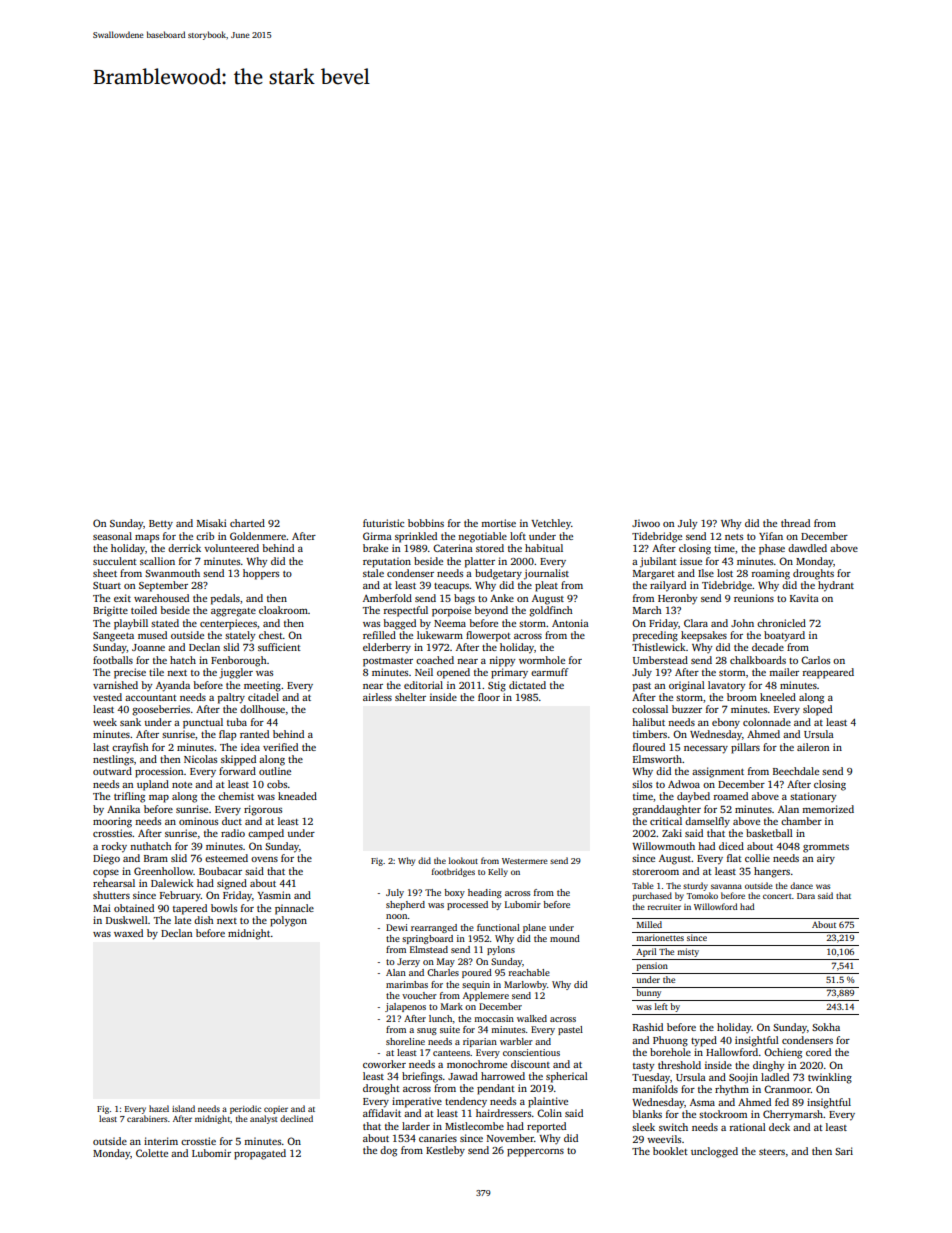 The width and height of the page is (952, 1233). What do you see at coordinates (771, 536) in the page?
I see `Yifan` at bounding box center [771, 536].
